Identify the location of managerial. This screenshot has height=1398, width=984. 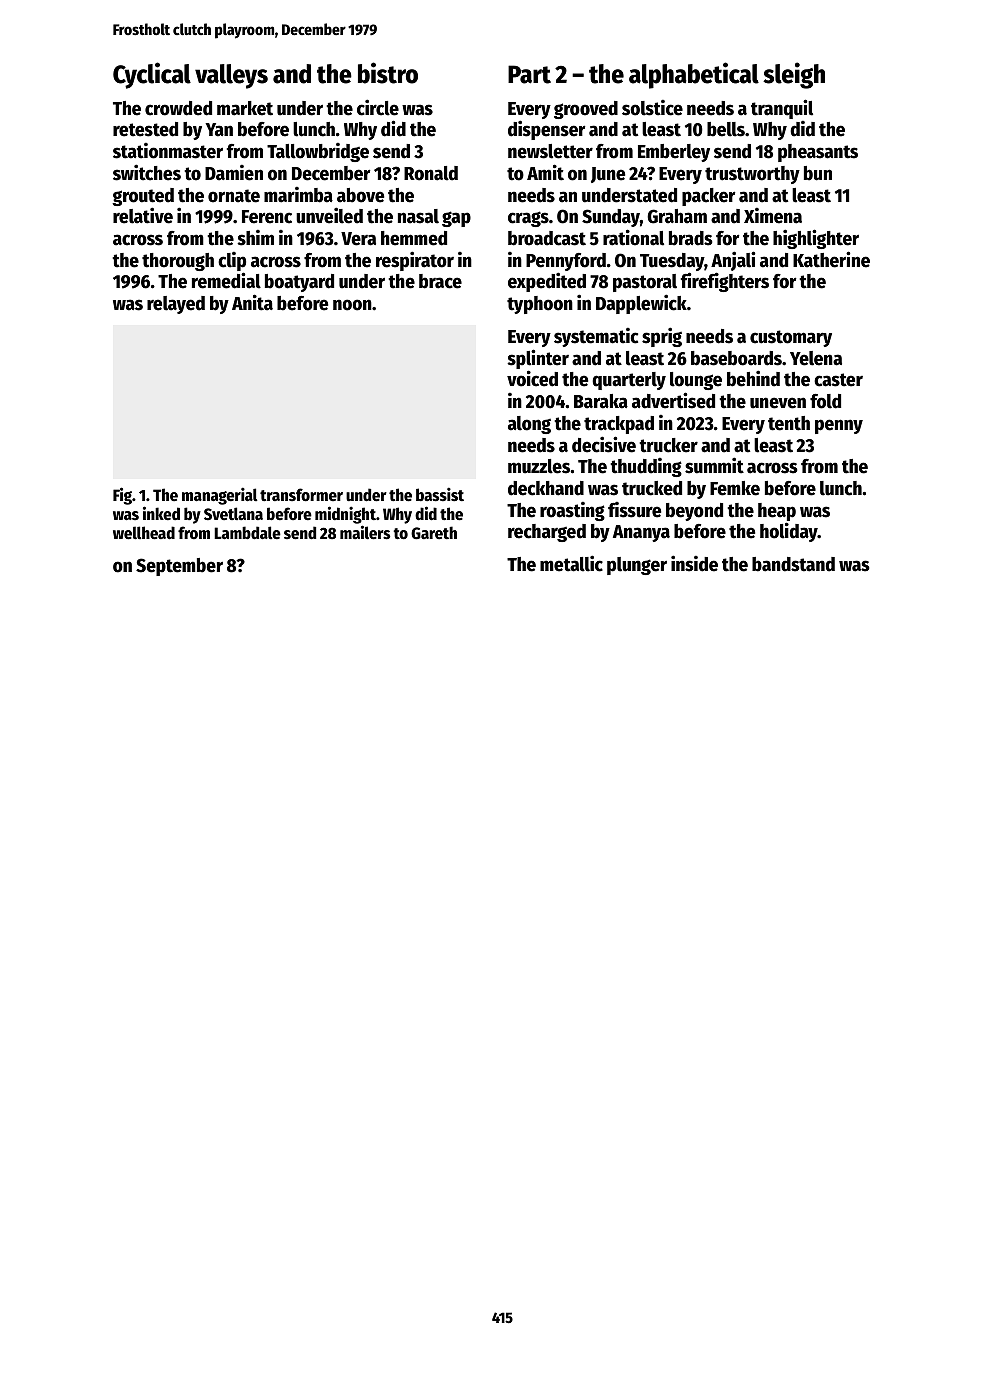
(220, 496).
